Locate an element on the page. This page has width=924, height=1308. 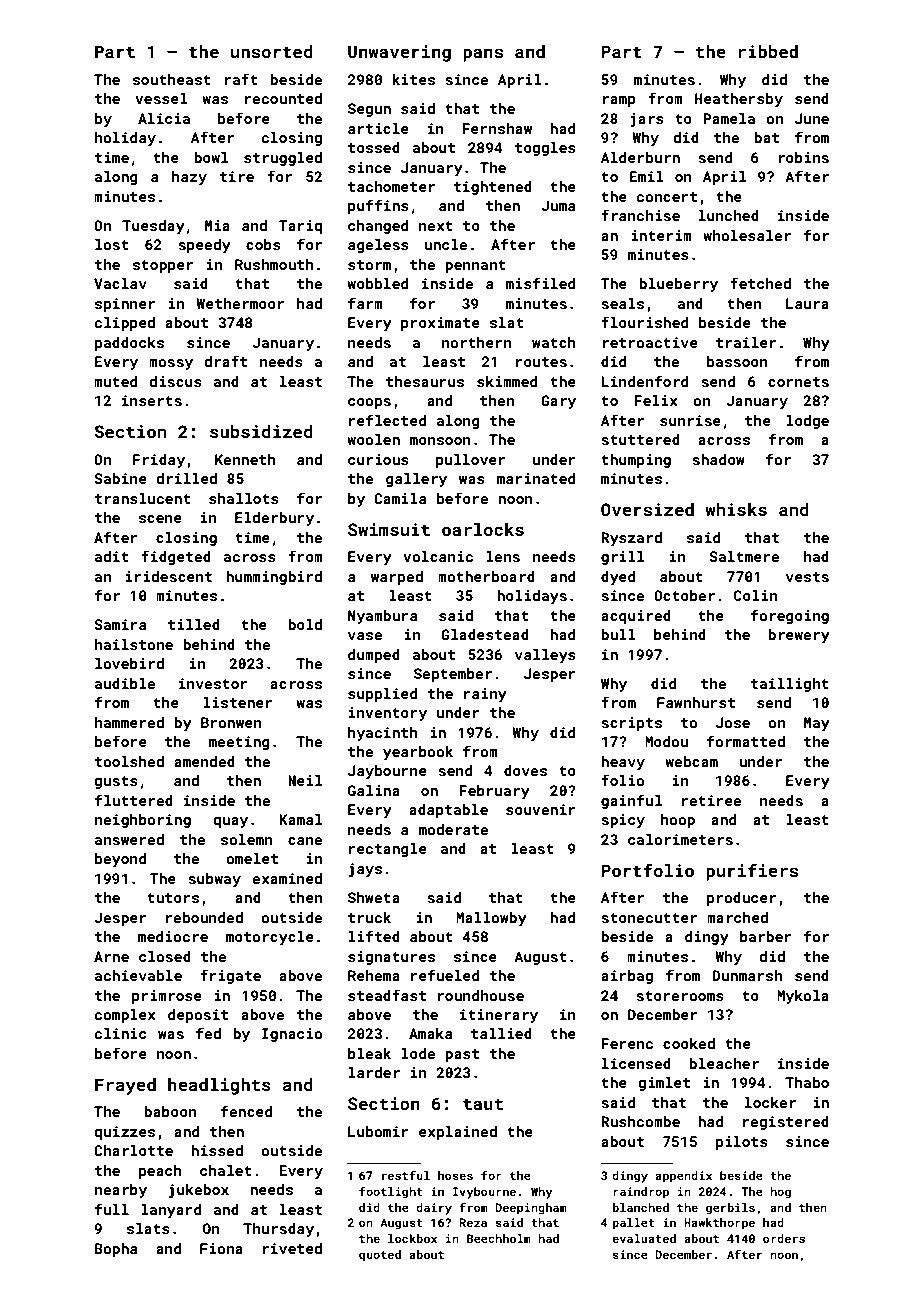
shadow is located at coordinates (718, 459).
